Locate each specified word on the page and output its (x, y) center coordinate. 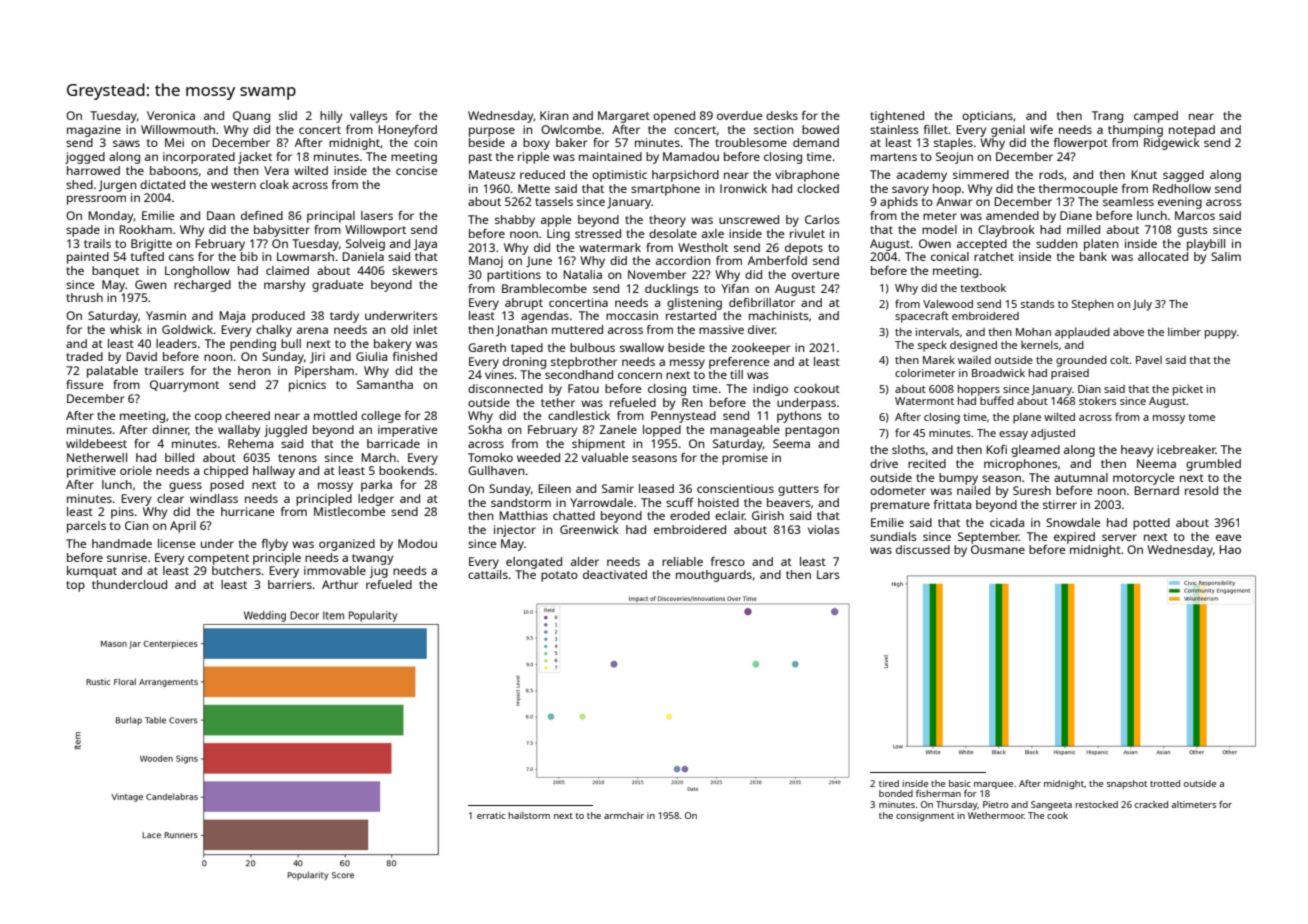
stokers (1097, 401)
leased (656, 488)
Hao (1230, 549)
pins (122, 513)
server (1119, 537)
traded (84, 356)
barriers (290, 584)
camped (1156, 117)
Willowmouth (178, 129)
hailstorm (529, 815)
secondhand (579, 374)
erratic (491, 815)
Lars (828, 574)
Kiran (554, 115)
